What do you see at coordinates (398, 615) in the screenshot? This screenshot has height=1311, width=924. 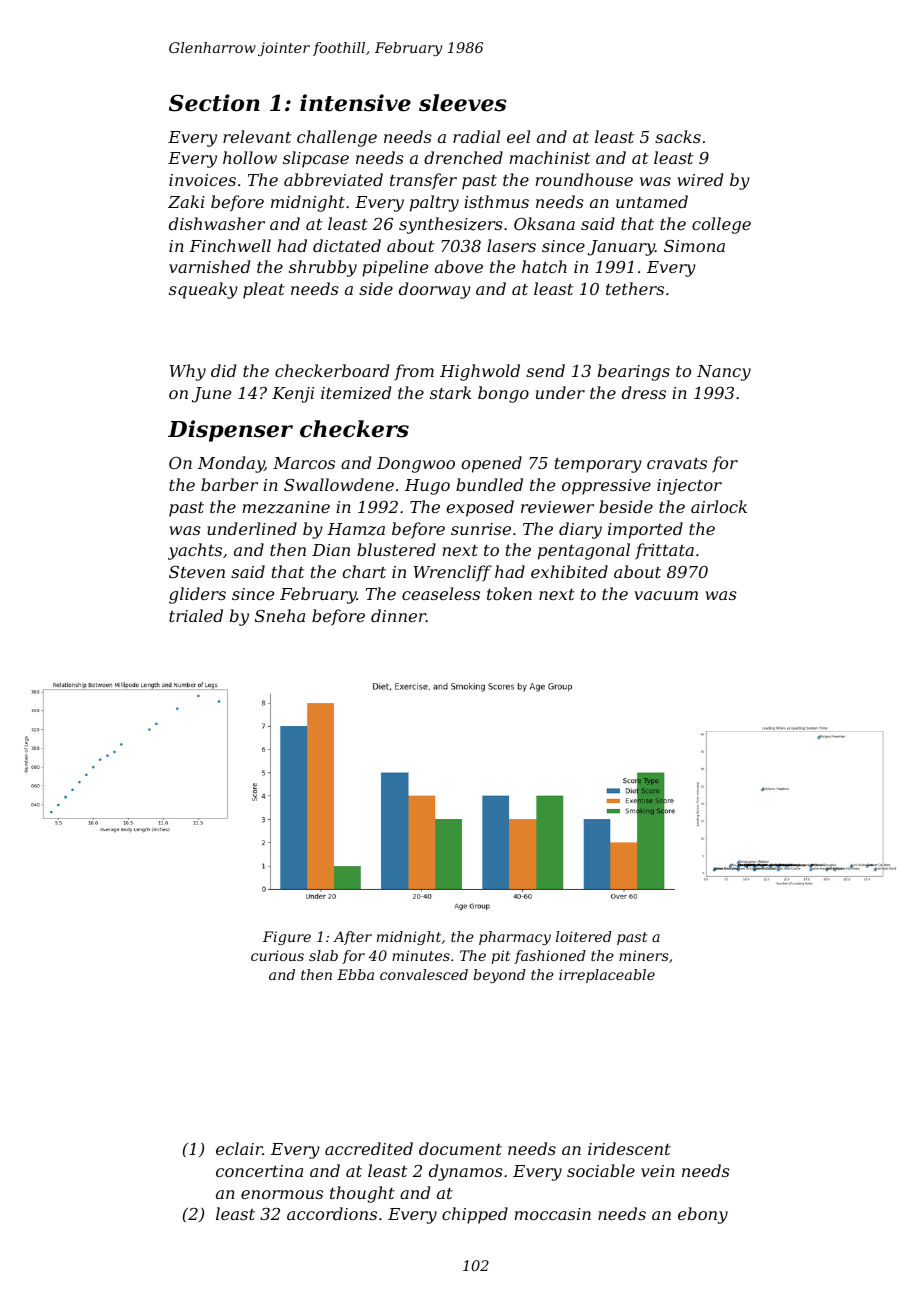 I see `dinner` at bounding box center [398, 615].
